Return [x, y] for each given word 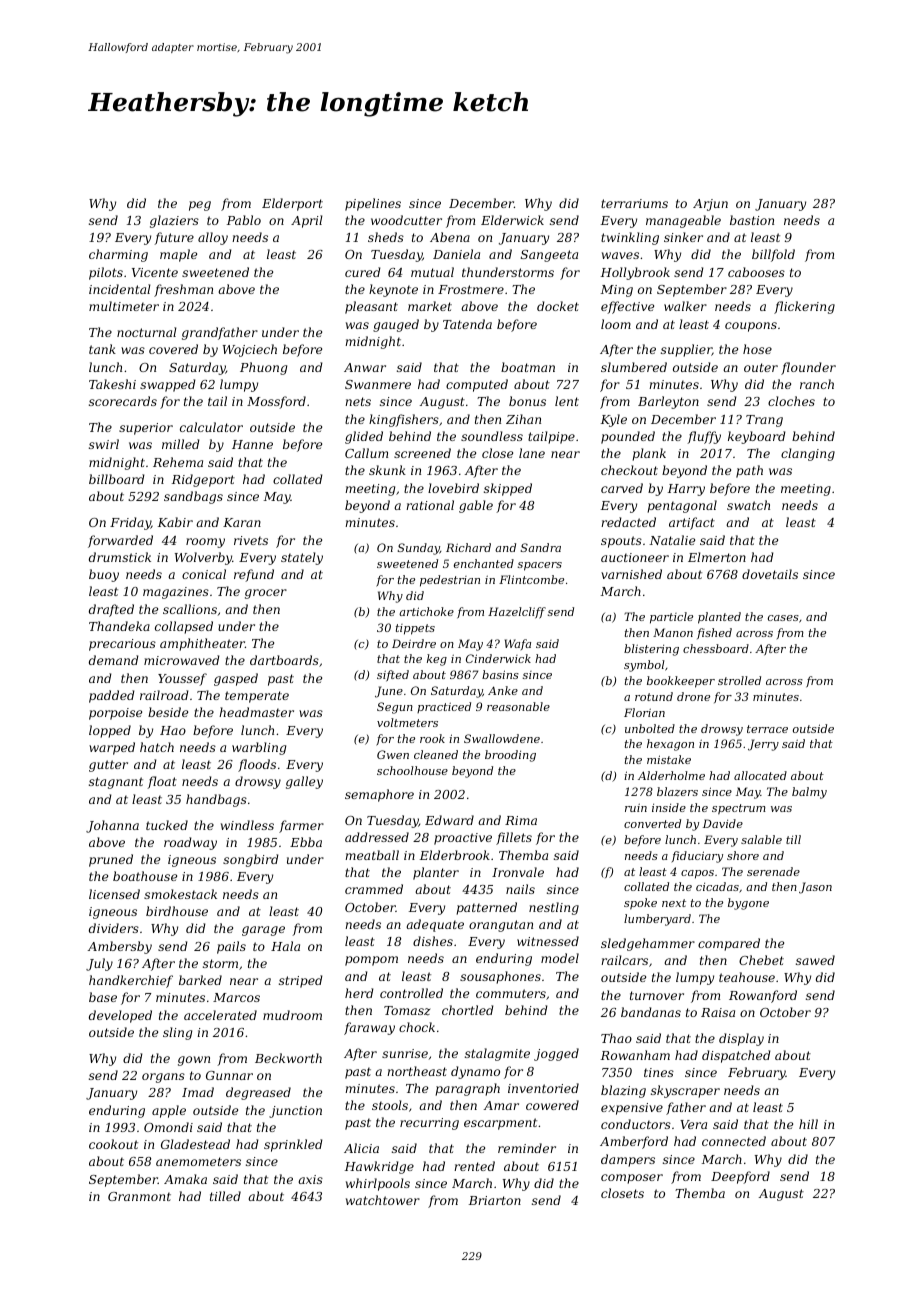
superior [146, 429]
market [430, 306]
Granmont [139, 1196]
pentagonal [682, 506]
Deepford [740, 1177]
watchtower [383, 1200]
